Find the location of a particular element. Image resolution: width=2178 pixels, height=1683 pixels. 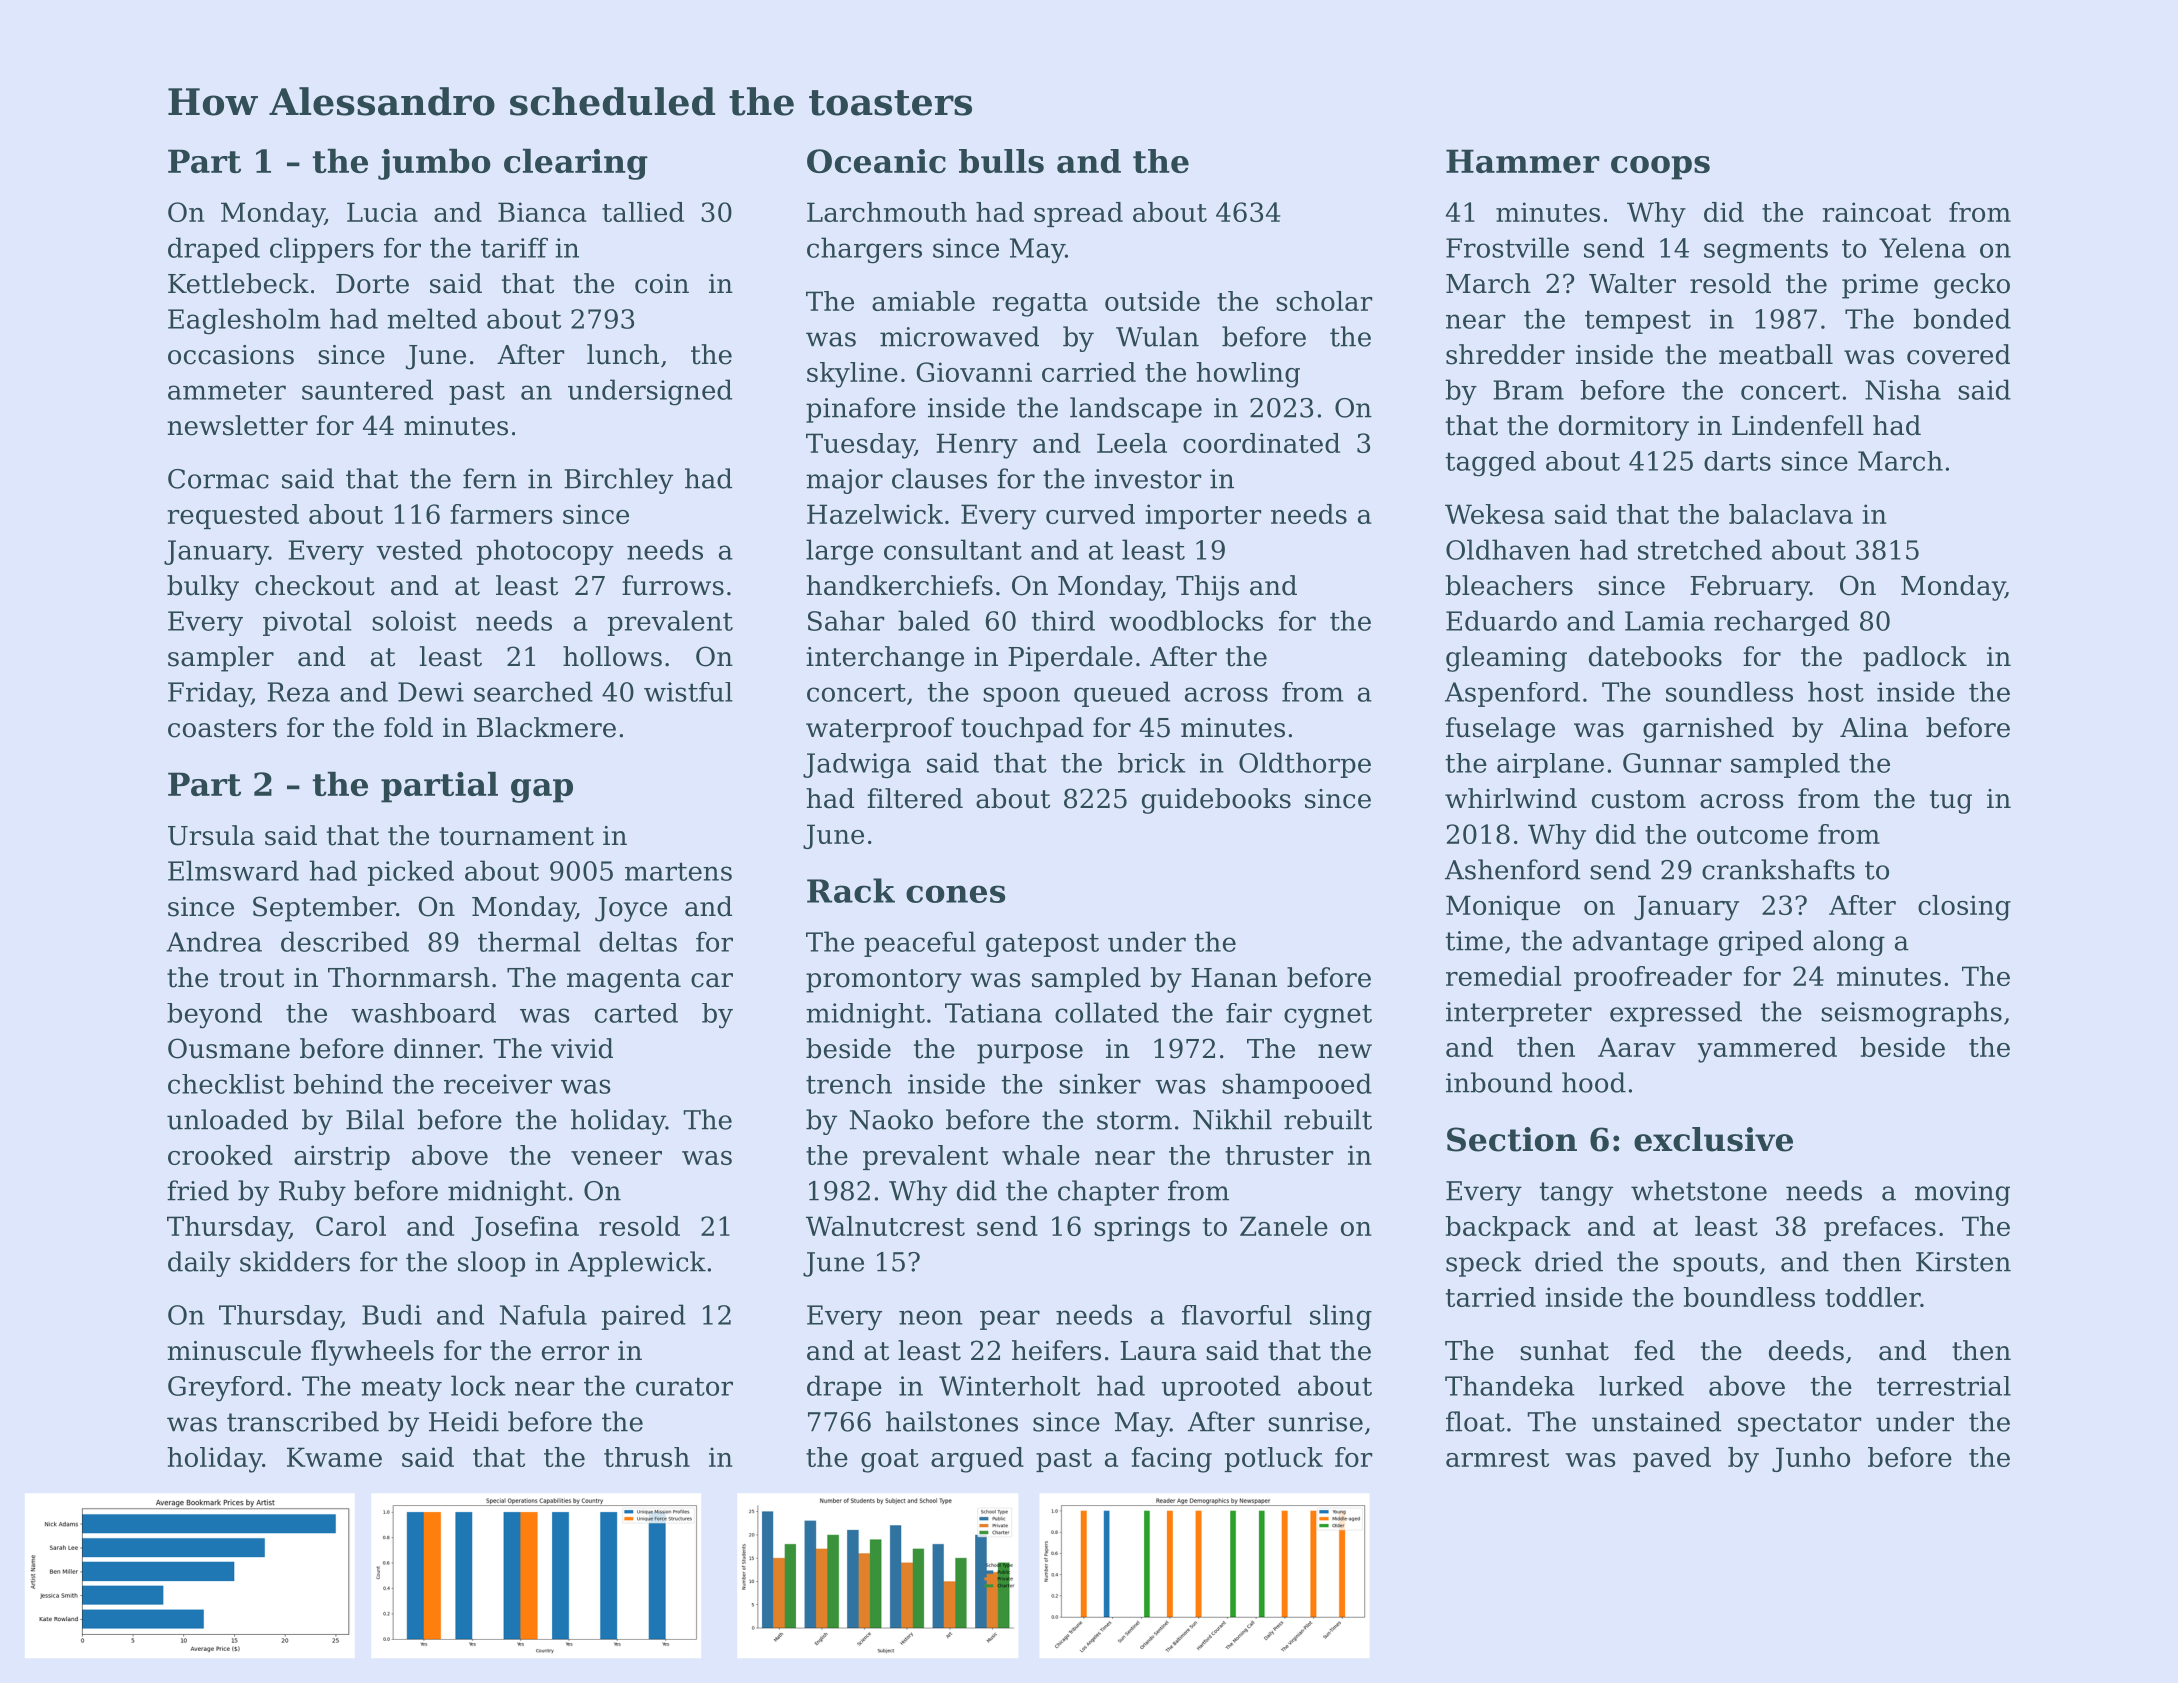

Hanan is located at coordinates (1234, 978).
